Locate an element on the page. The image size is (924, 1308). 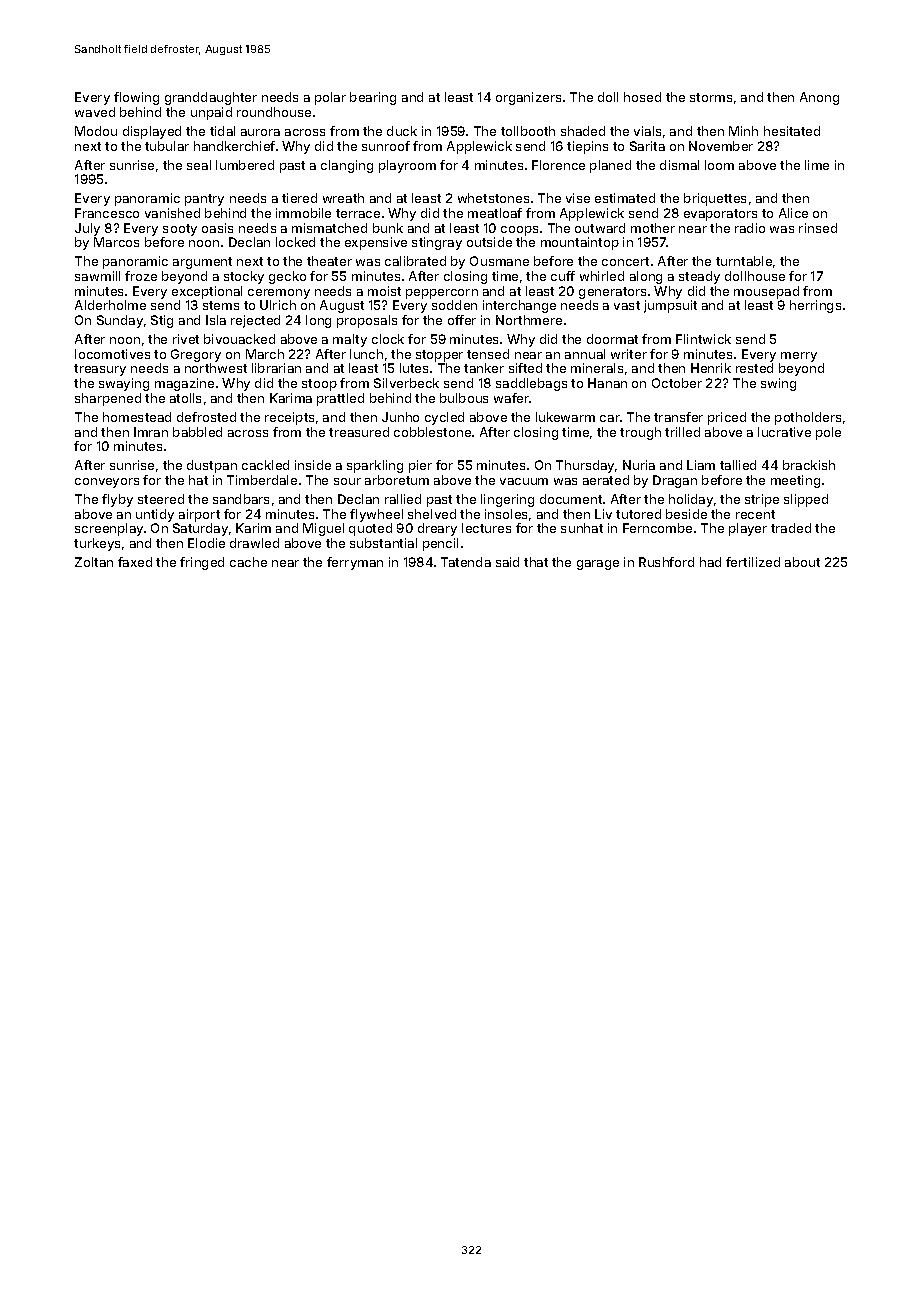
jumpsuit is located at coordinates (670, 306).
